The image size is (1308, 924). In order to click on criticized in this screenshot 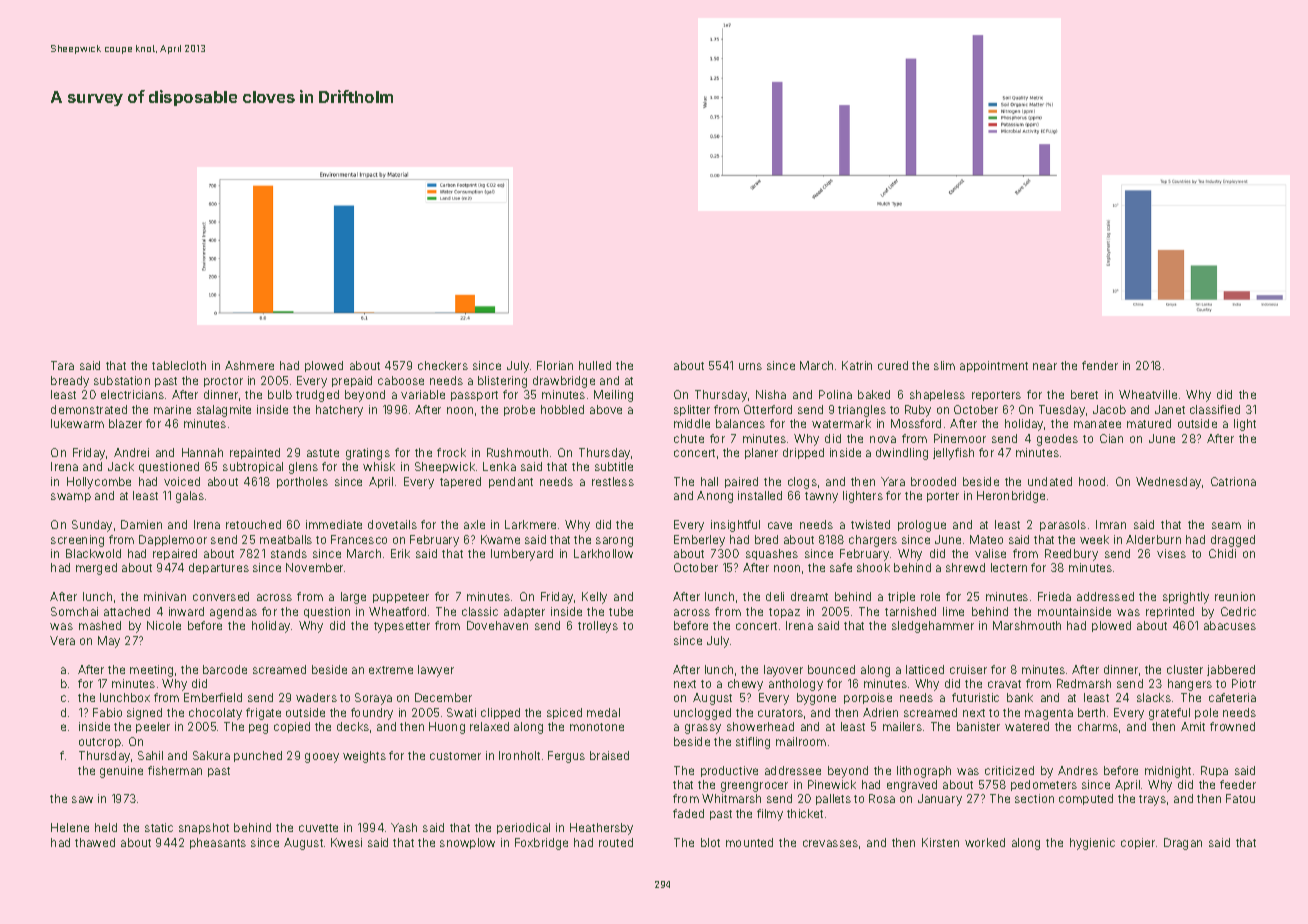, I will do `click(1009, 770)`.
